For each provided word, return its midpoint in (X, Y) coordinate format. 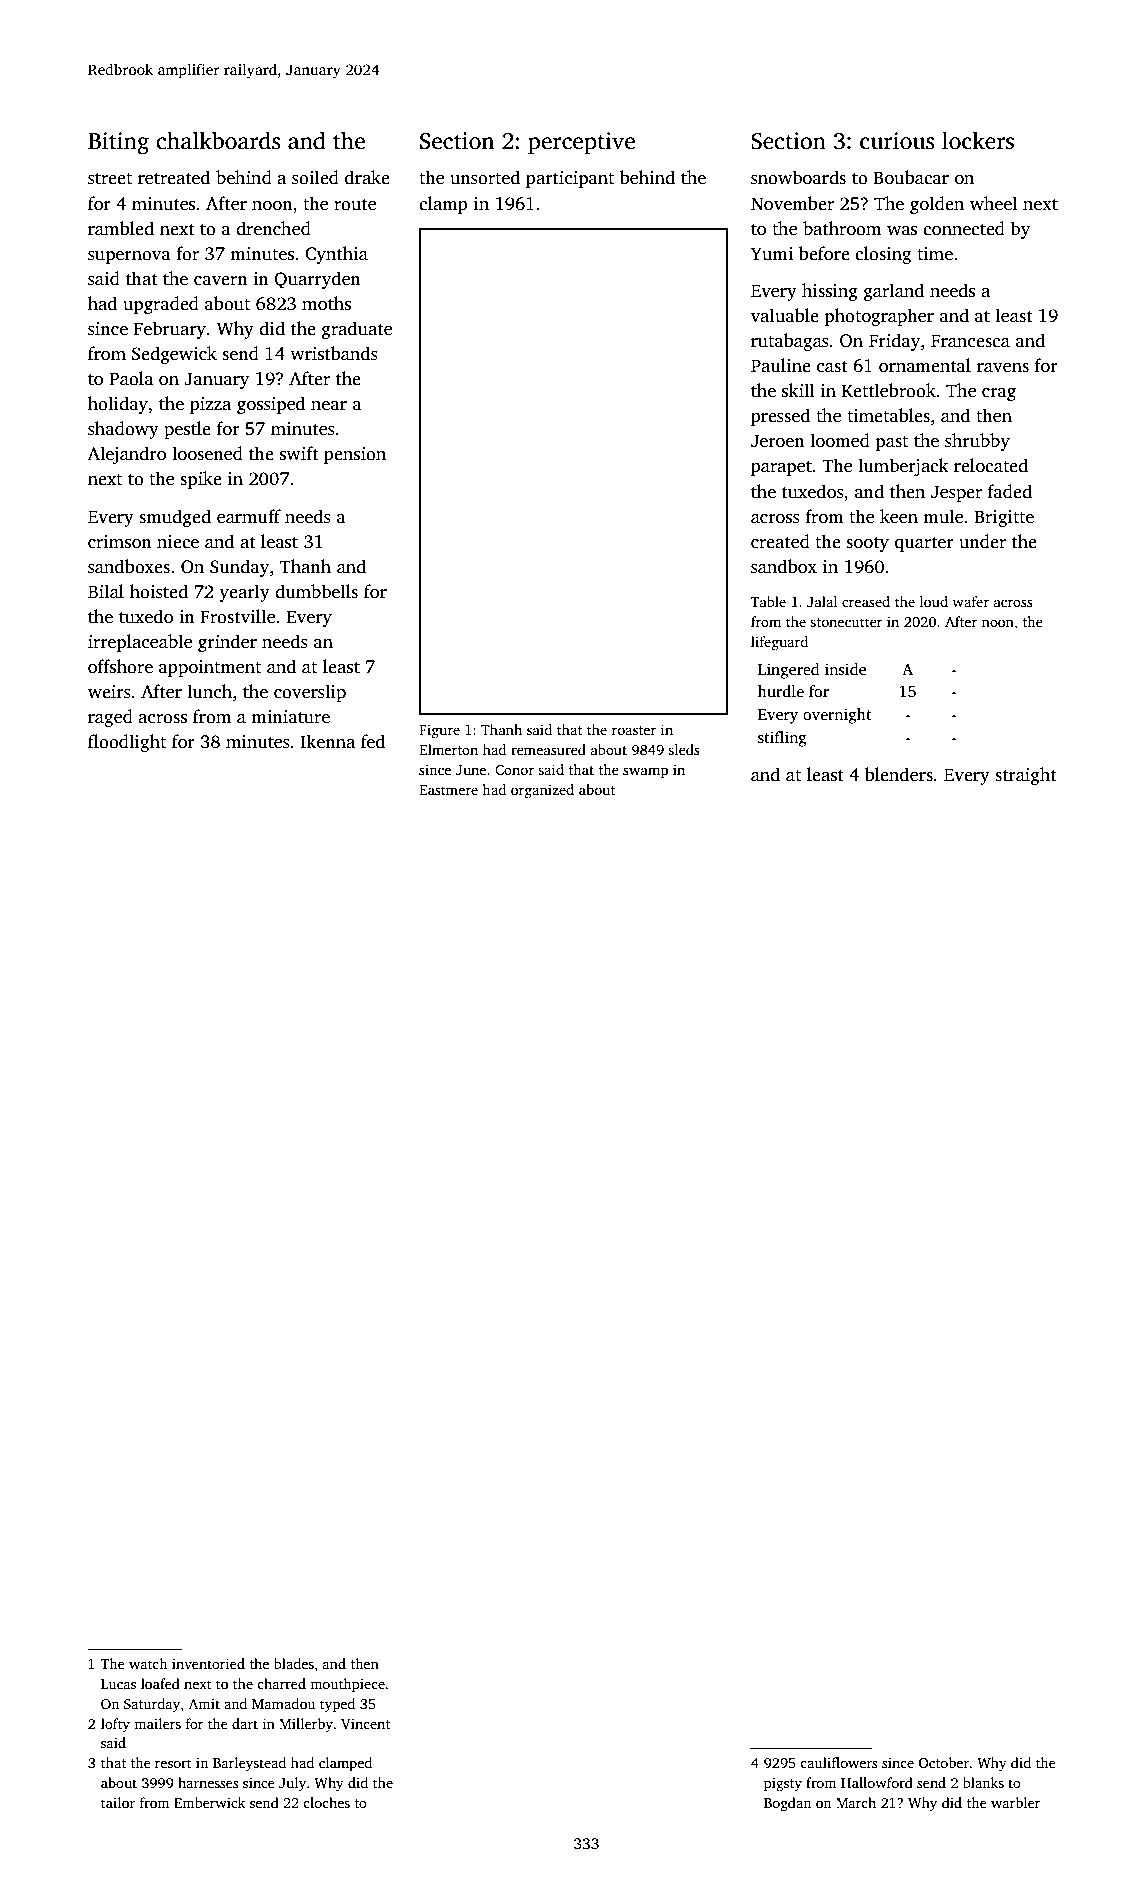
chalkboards (218, 140)
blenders (899, 774)
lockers (978, 140)
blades (294, 1663)
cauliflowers (839, 1762)
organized (542, 791)
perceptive (581, 143)
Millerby (306, 1725)
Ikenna (328, 741)
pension (355, 455)
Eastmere (448, 790)
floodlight (127, 743)
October (944, 1762)
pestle (187, 430)
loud (934, 601)
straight (1026, 776)
